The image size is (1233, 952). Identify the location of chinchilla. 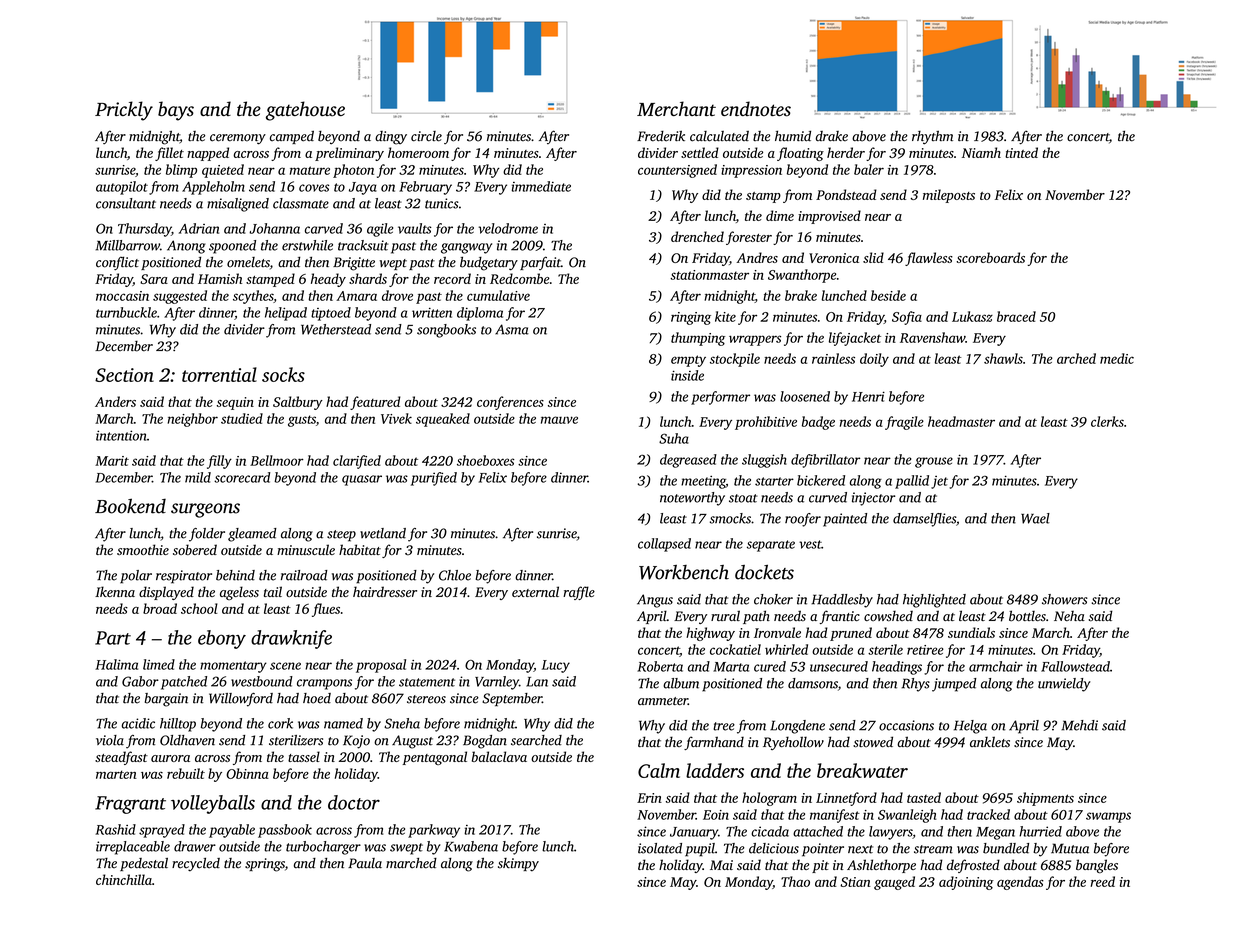
(124, 879).
